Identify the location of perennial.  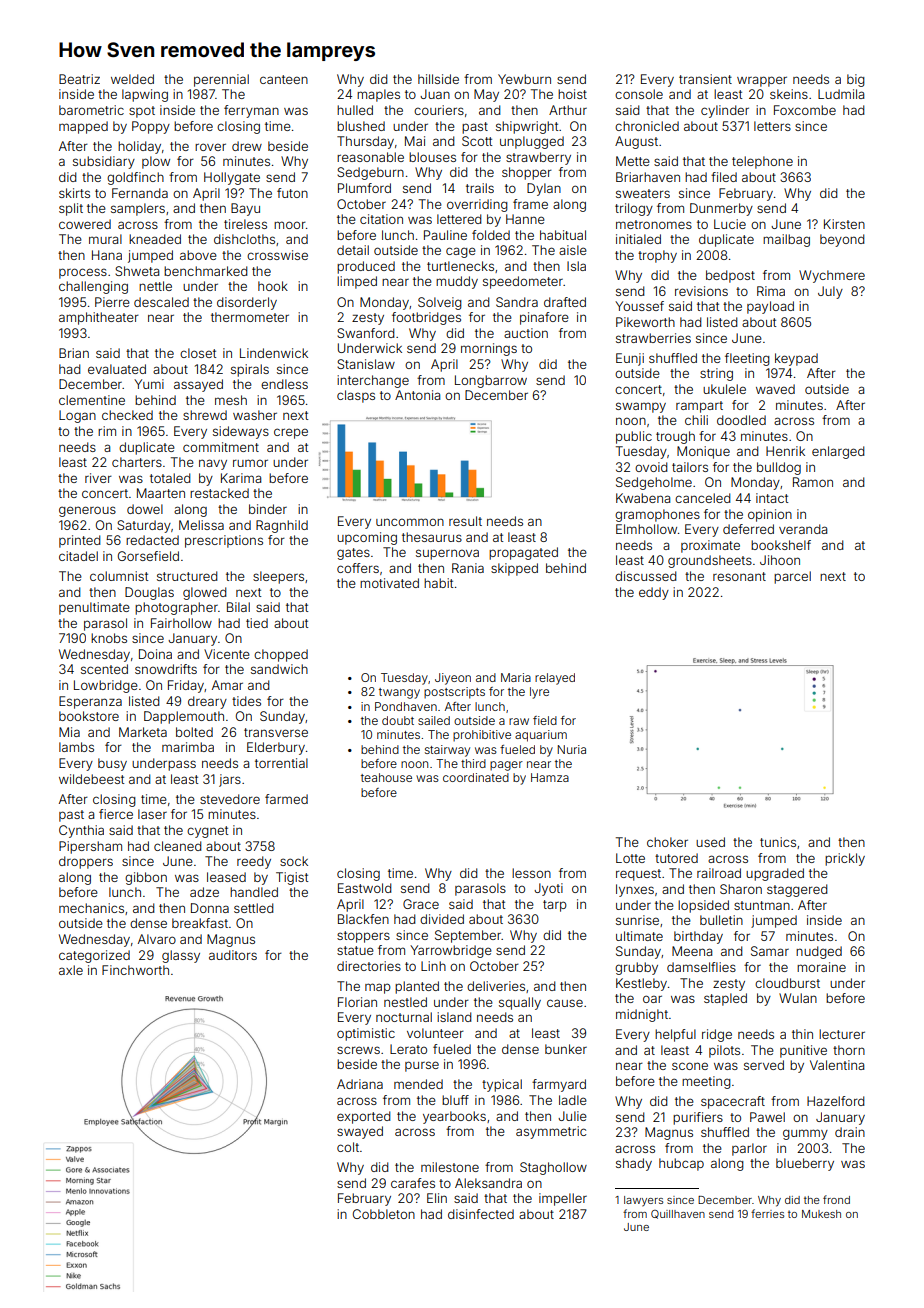
(221, 80).
